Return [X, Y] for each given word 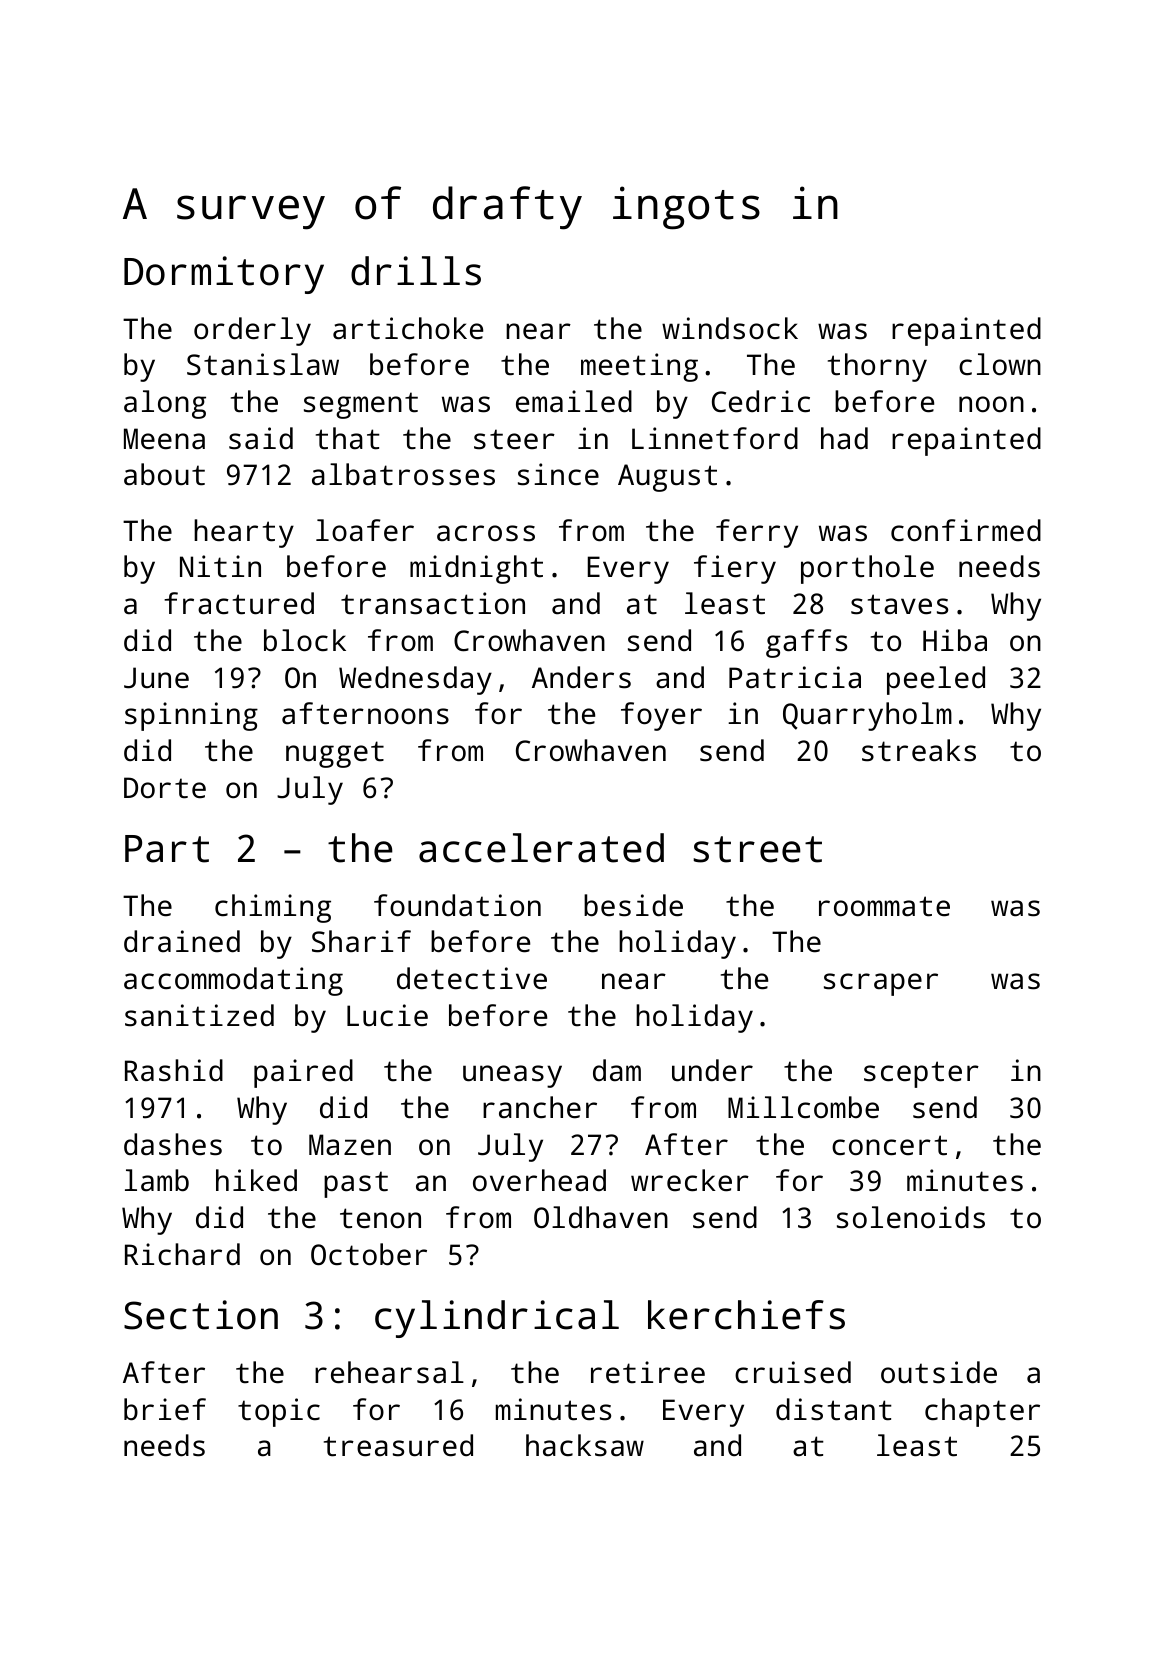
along [165, 404]
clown [1000, 364]
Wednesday [415, 680]
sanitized [199, 1015]
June [156, 678]
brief [165, 1409]
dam [617, 1070]
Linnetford [715, 438]
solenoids [911, 1217]
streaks [919, 750]
